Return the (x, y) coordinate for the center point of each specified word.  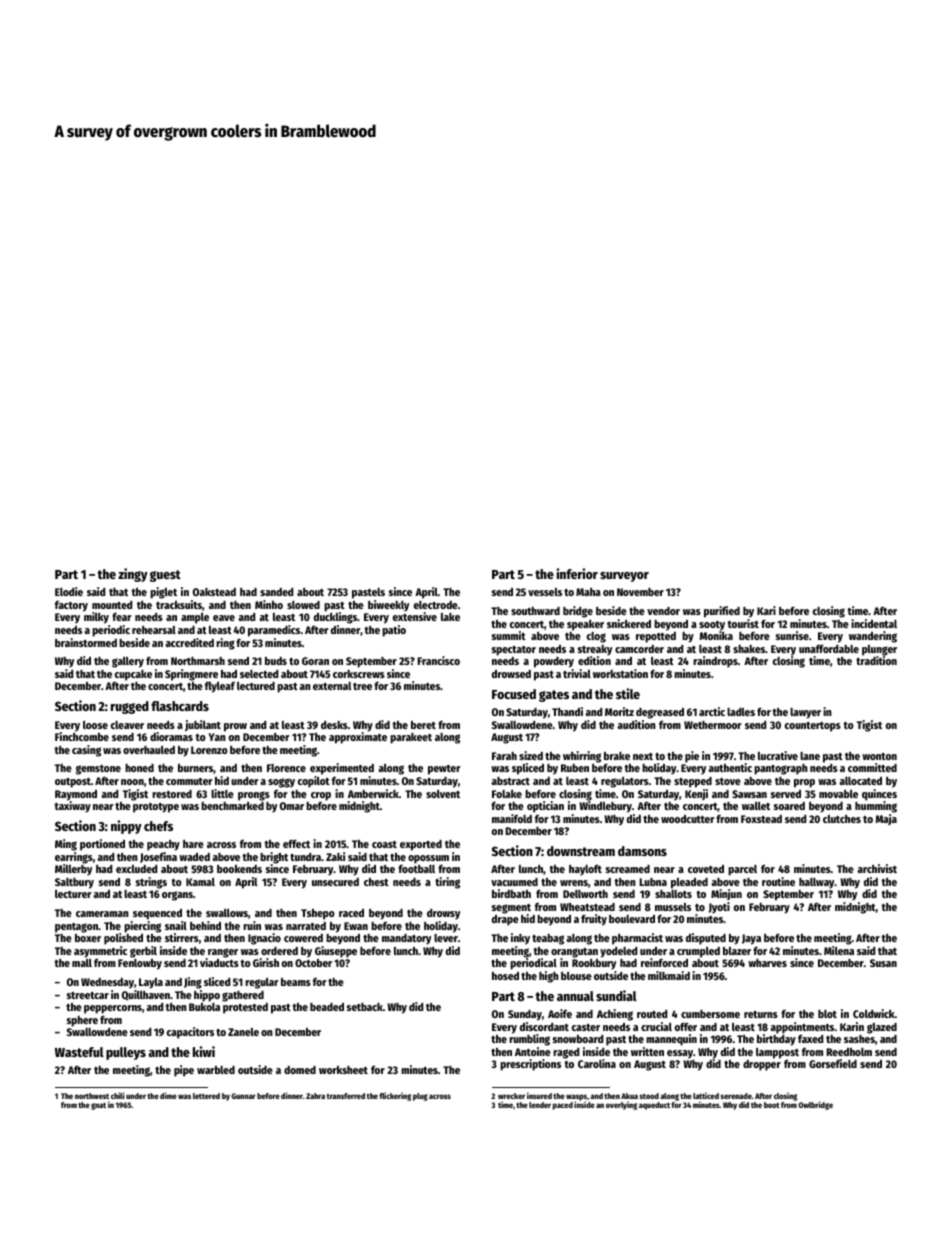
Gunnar (243, 1096)
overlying (621, 1105)
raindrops (715, 662)
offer (686, 1026)
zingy (133, 575)
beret (423, 725)
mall (82, 963)
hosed (505, 976)
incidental (874, 623)
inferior (577, 573)
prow (235, 727)
